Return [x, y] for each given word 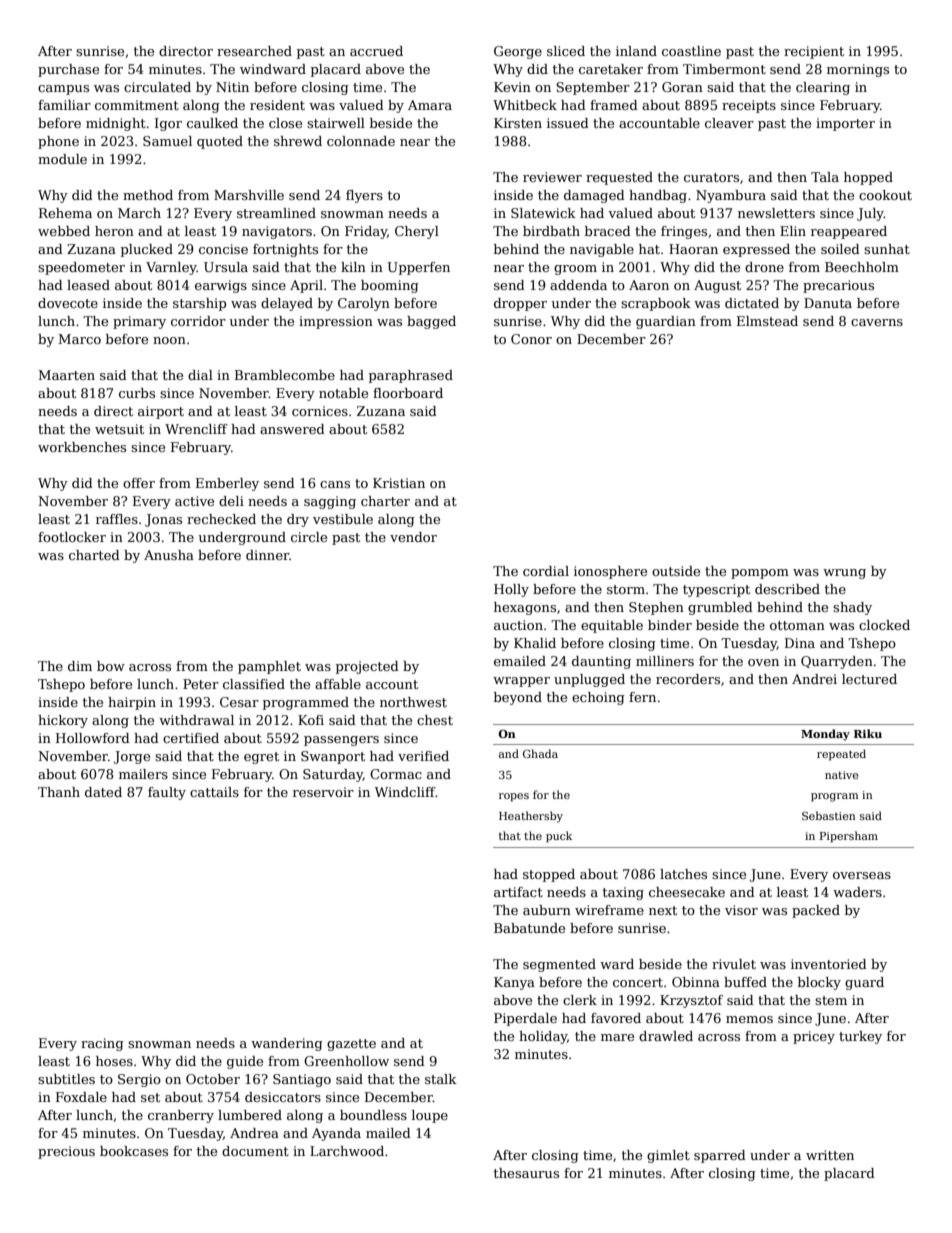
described [787, 589]
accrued [376, 51]
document [255, 1151]
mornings [858, 70]
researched [254, 51]
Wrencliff [196, 429]
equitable [612, 626]
